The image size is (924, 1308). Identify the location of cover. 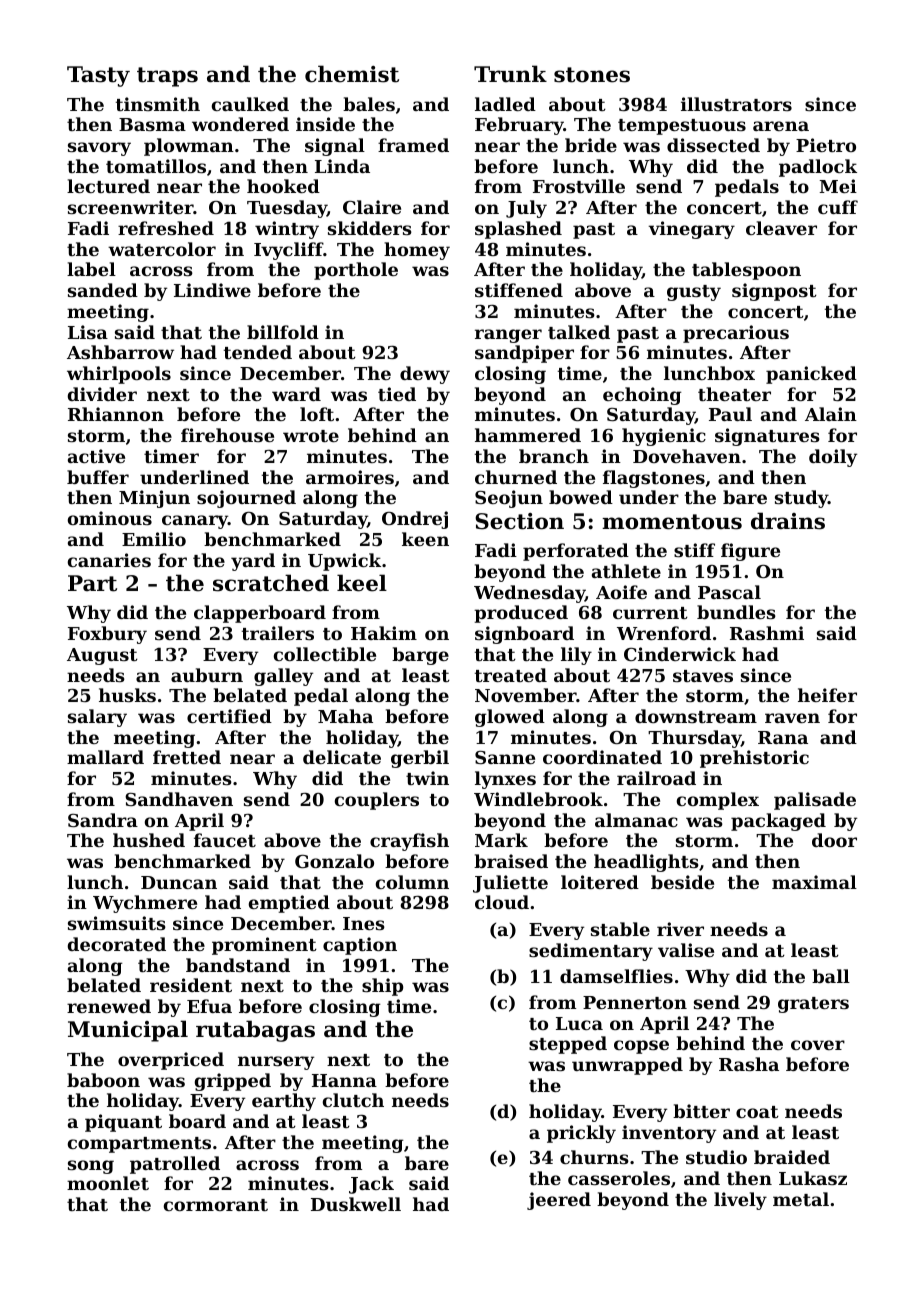
(818, 1045).
